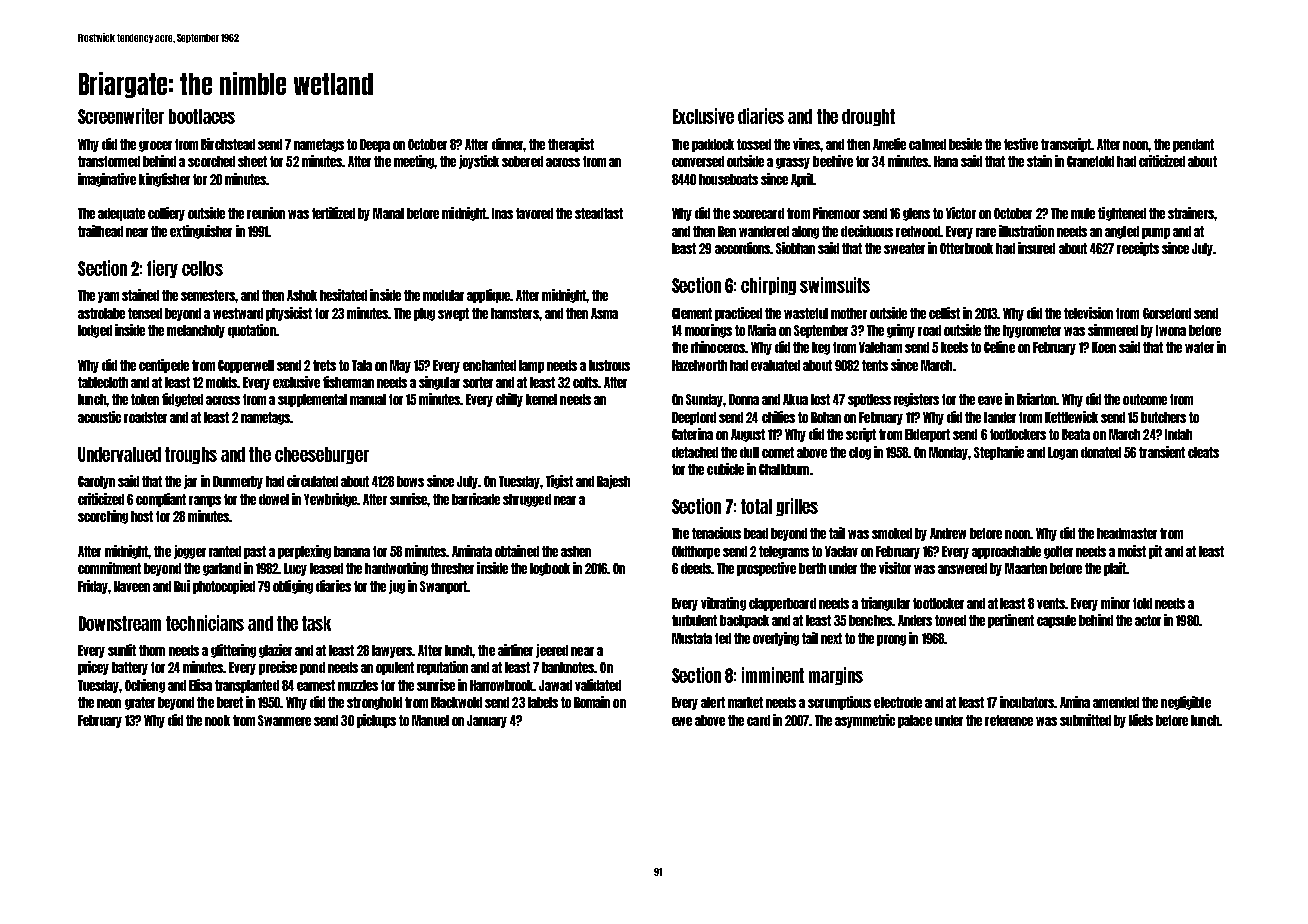 Image resolution: width=1308 pixels, height=924 pixels. I want to click on Oldthorpe, so click(696, 552).
